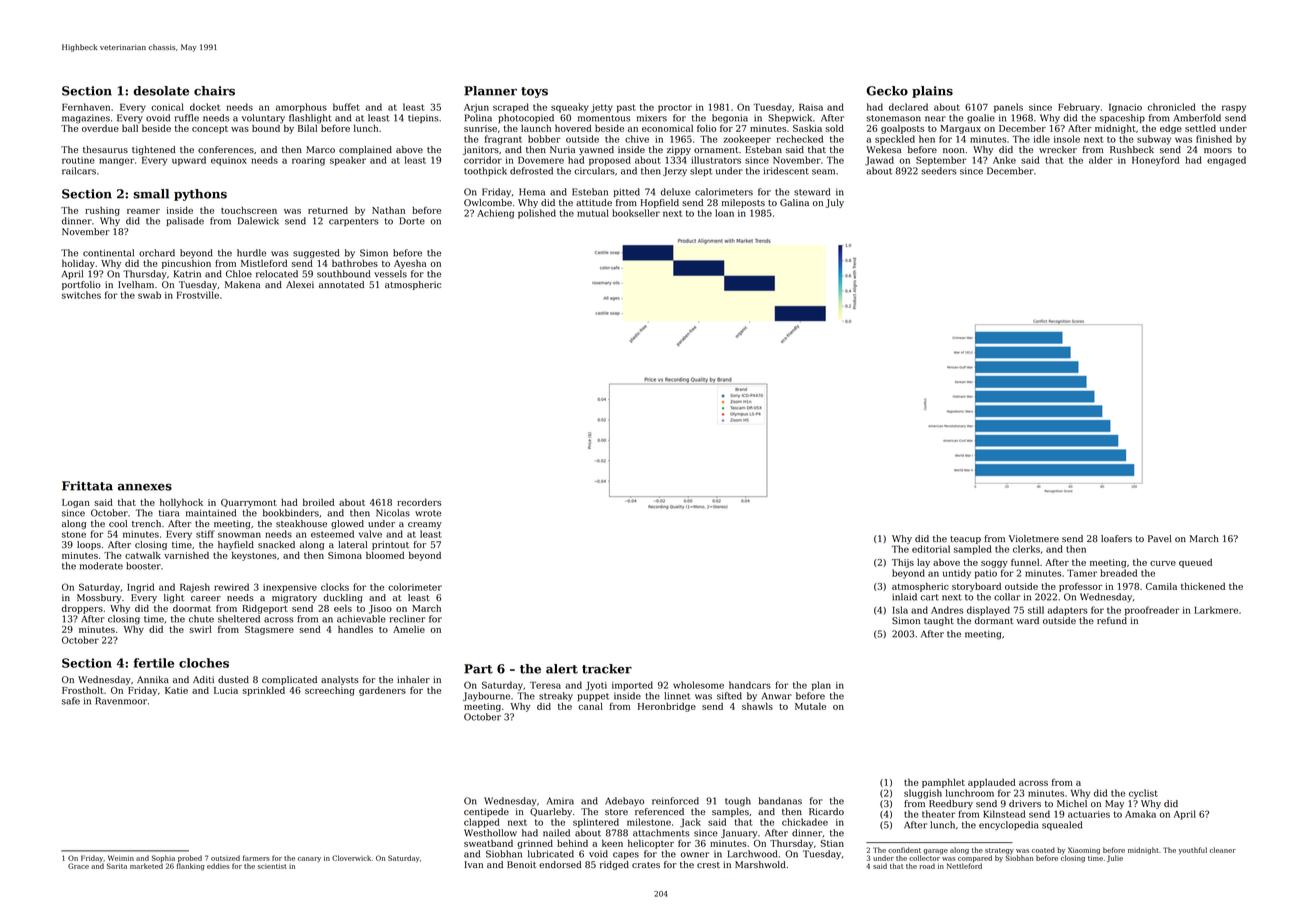  Describe the element at coordinates (341, 284) in the screenshot. I see `annotated` at that location.
